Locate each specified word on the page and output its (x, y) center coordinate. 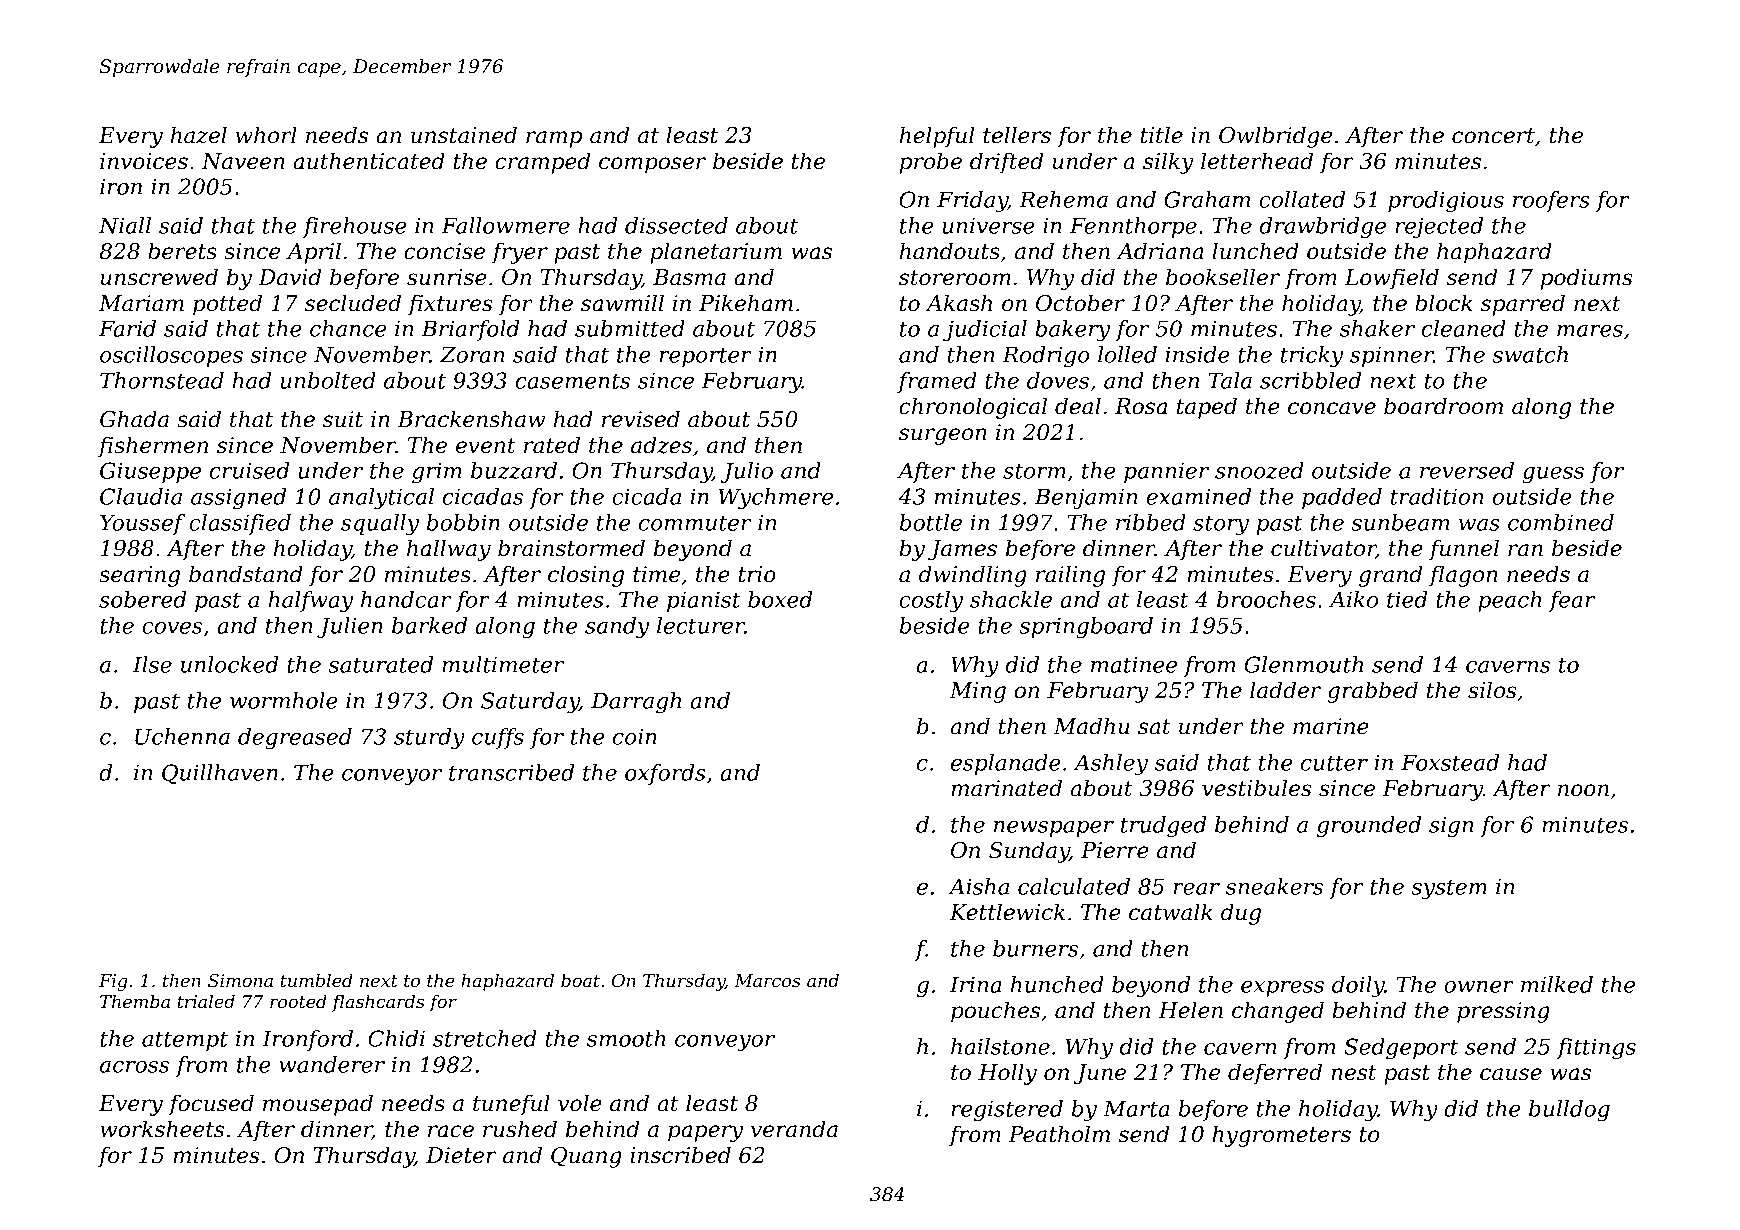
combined (1561, 522)
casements (572, 381)
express (1282, 989)
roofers (1551, 201)
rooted (298, 1001)
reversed (1467, 470)
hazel (199, 135)
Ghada (134, 419)
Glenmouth (1304, 664)
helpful (937, 137)
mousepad (318, 1105)
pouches (995, 1012)
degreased (295, 739)
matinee (1134, 664)
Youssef (142, 524)
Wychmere (775, 499)
